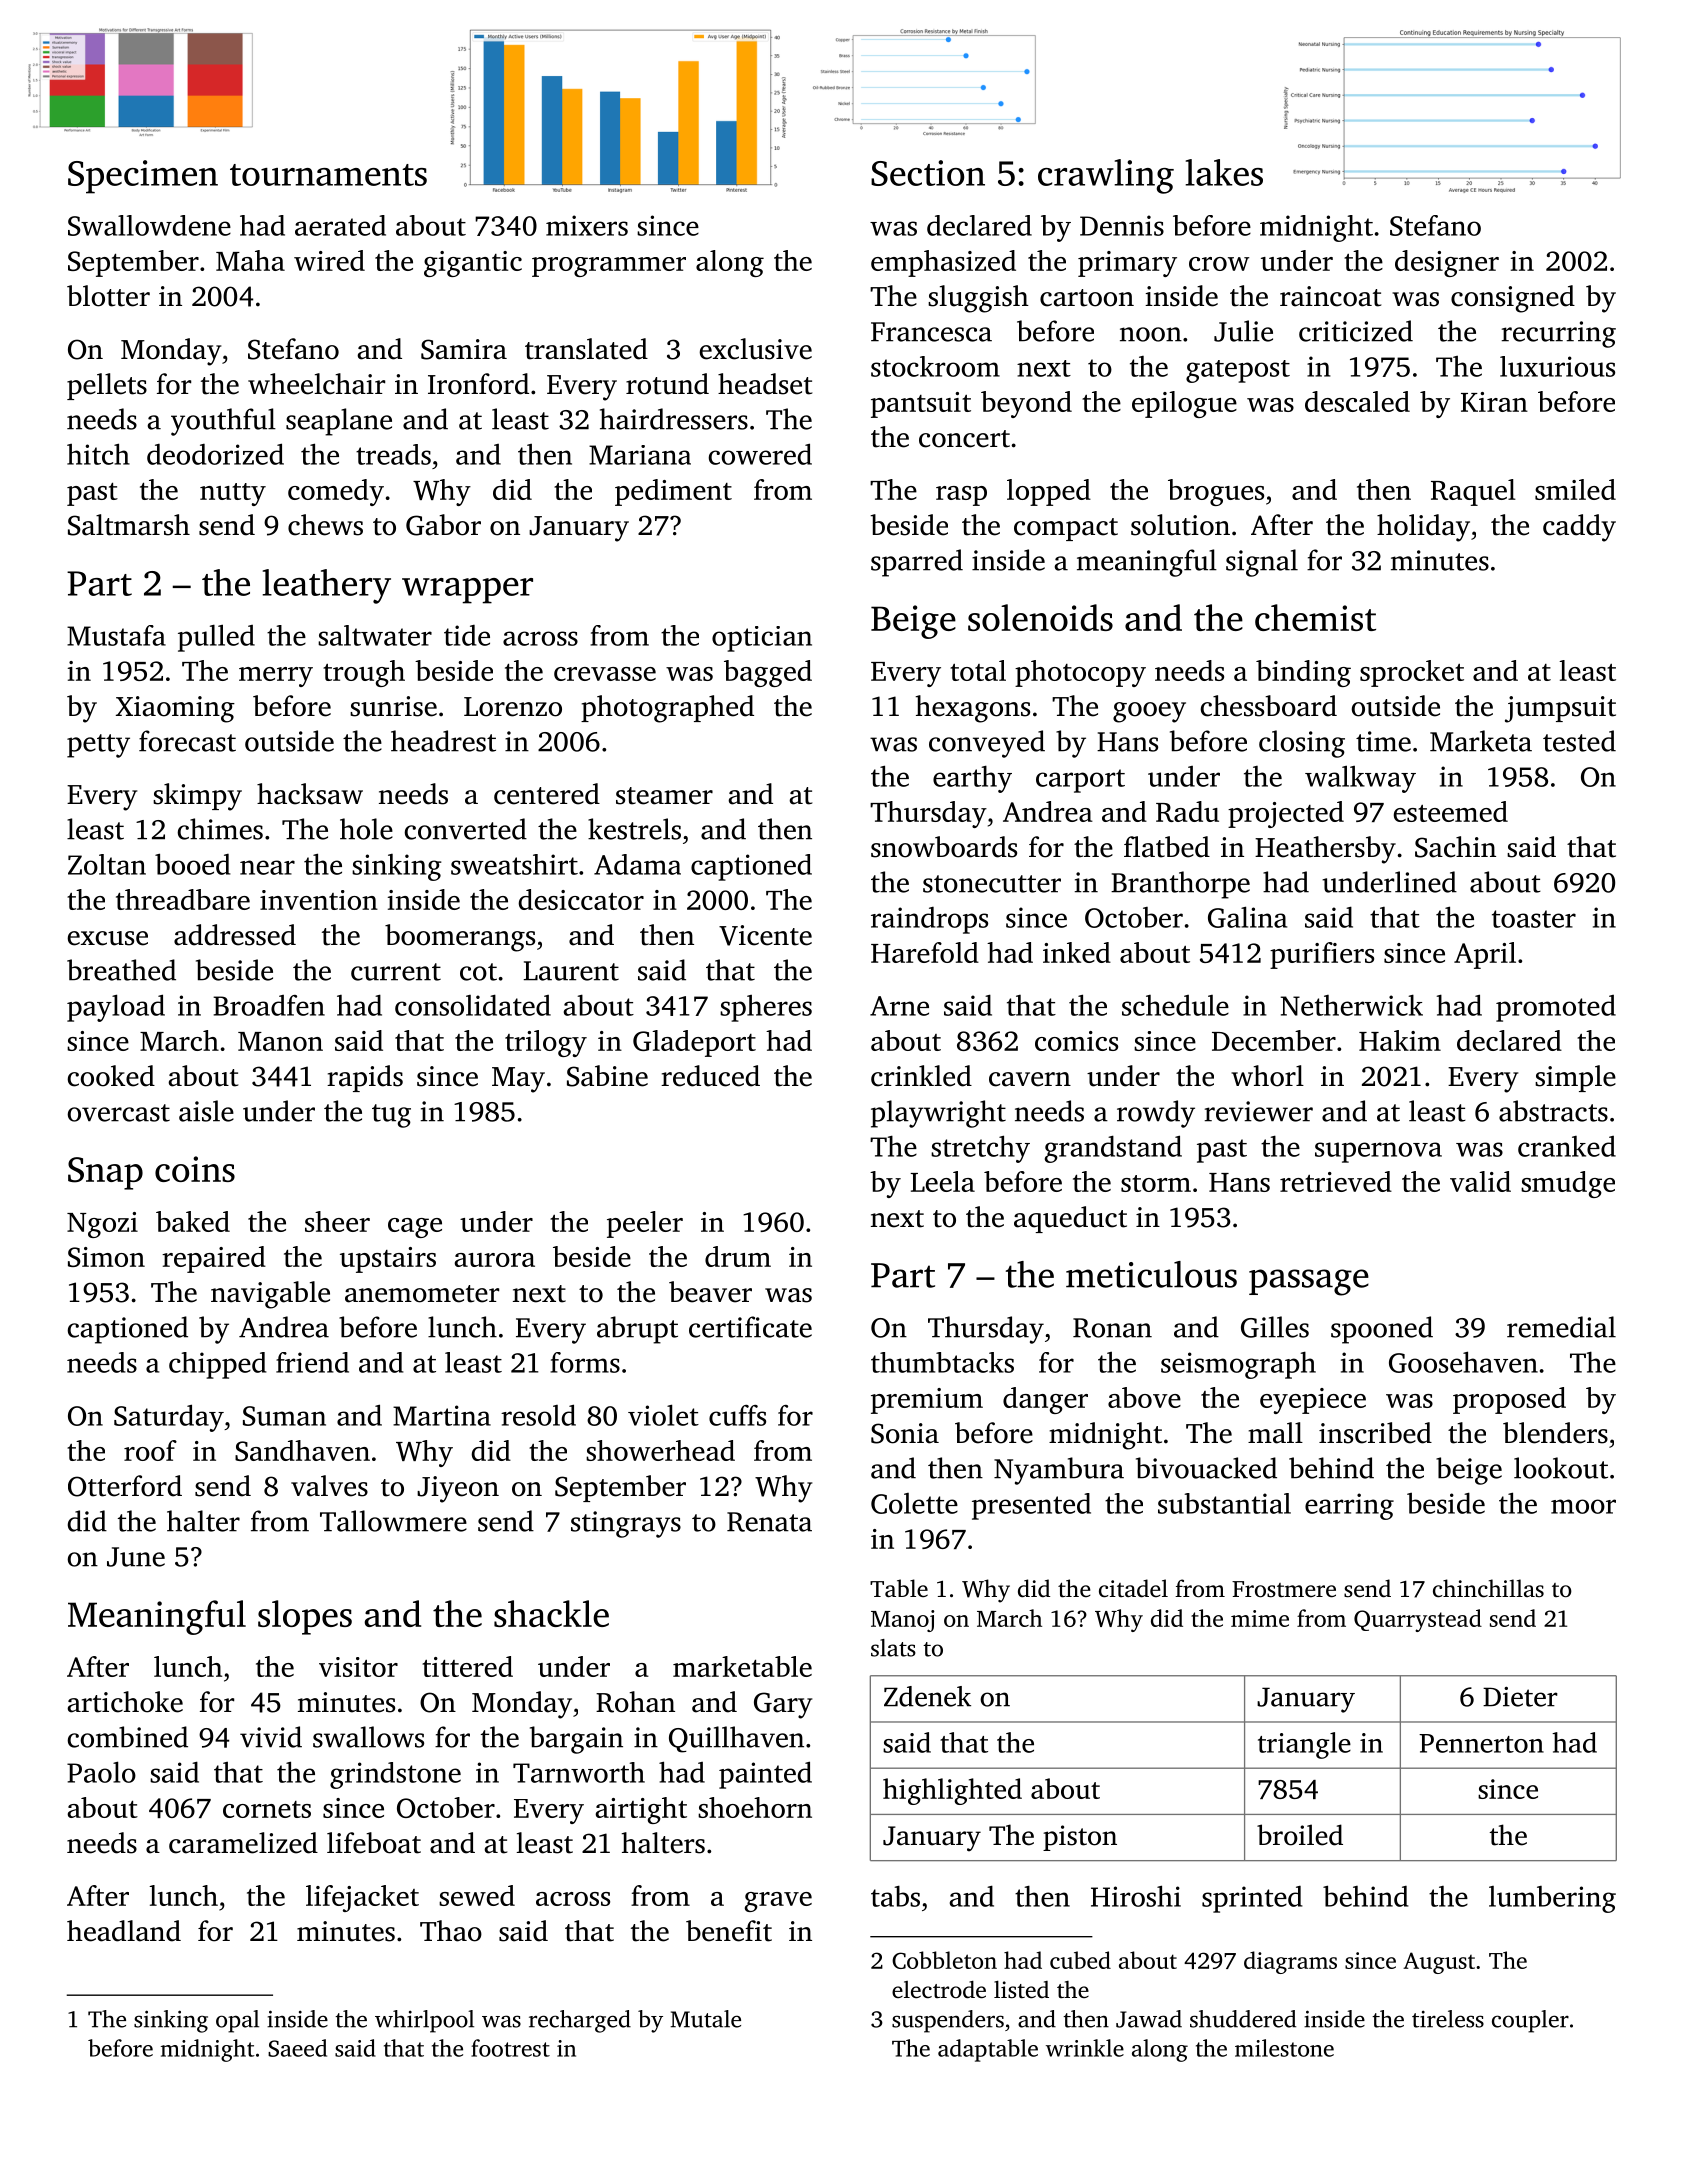 The image size is (1683, 2178). What do you see at coordinates (125, 1702) in the screenshot?
I see `artichoke` at bounding box center [125, 1702].
